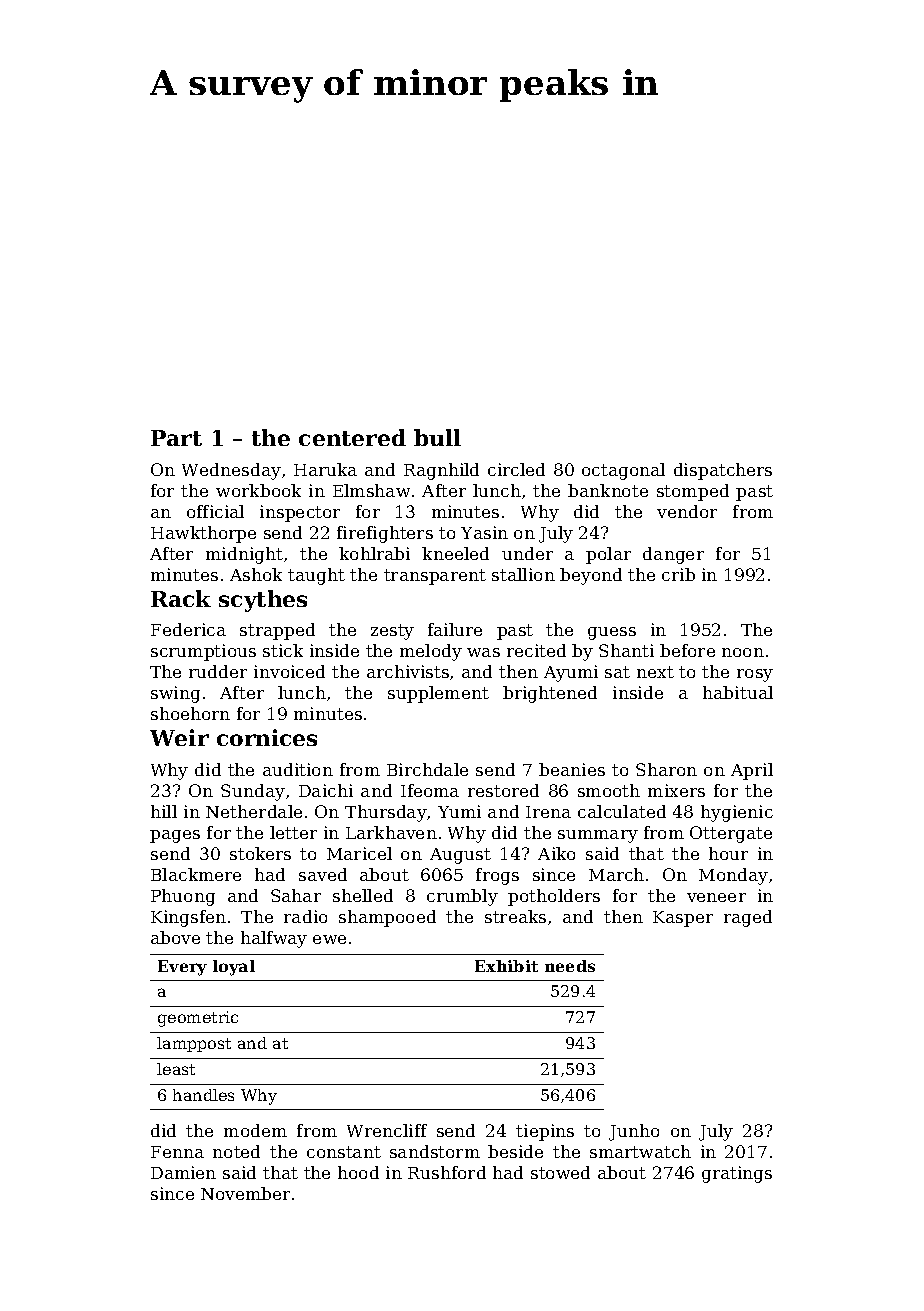 The image size is (924, 1311). I want to click on dispatchers, so click(723, 471).
